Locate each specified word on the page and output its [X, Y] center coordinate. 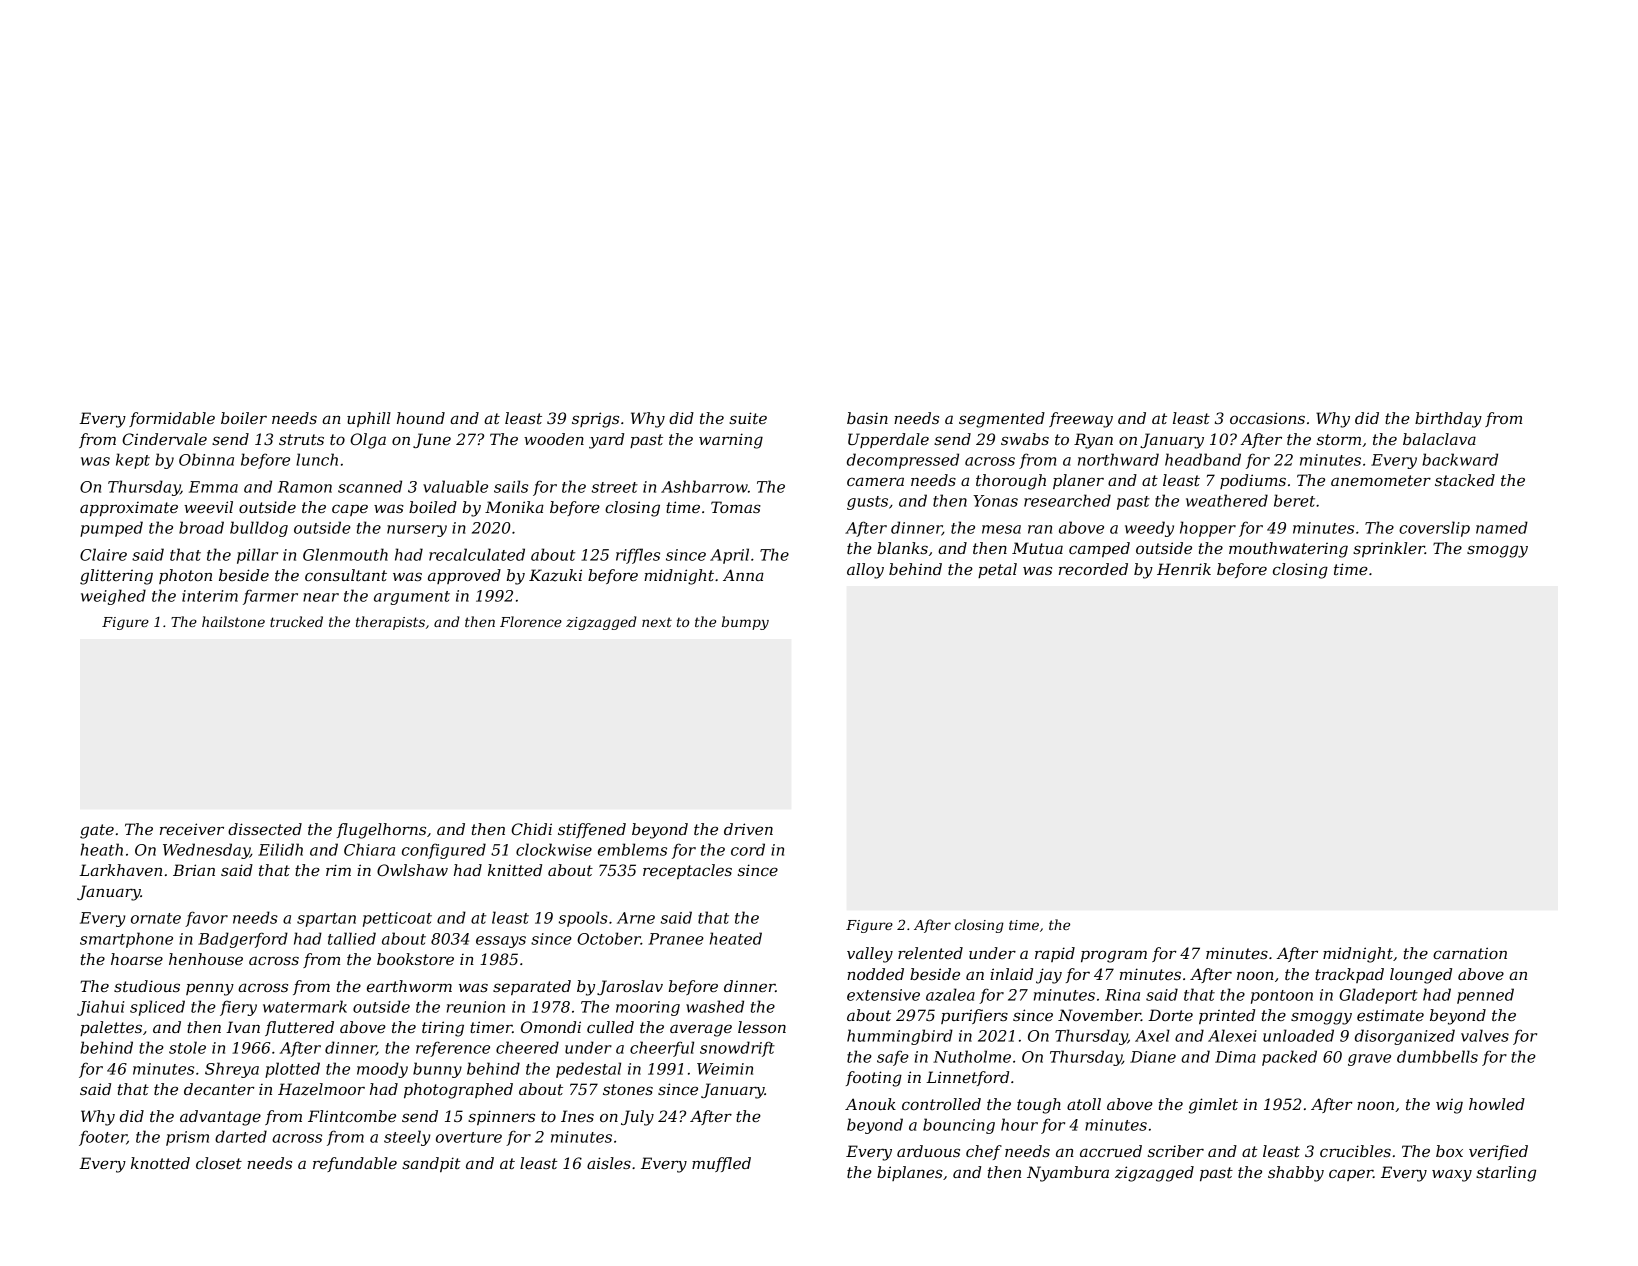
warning [731, 441]
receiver [192, 829]
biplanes [910, 1173]
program [1114, 956]
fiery [238, 1008]
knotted [160, 1163]
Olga [368, 441]
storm [1339, 439]
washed [715, 1006]
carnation [1470, 953]
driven [748, 829]
